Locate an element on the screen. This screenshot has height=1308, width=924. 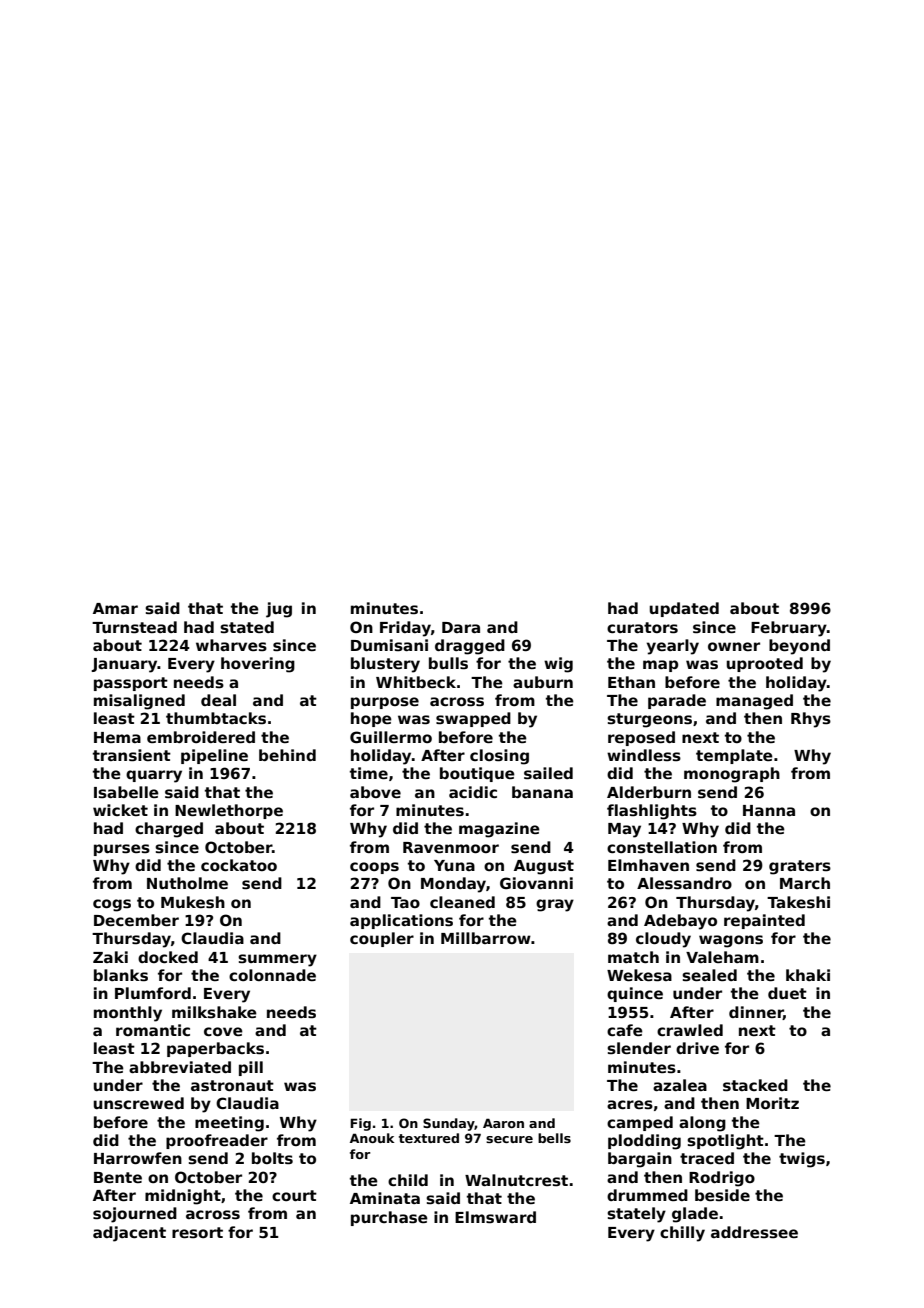
milkshake is located at coordinates (214, 1012).
